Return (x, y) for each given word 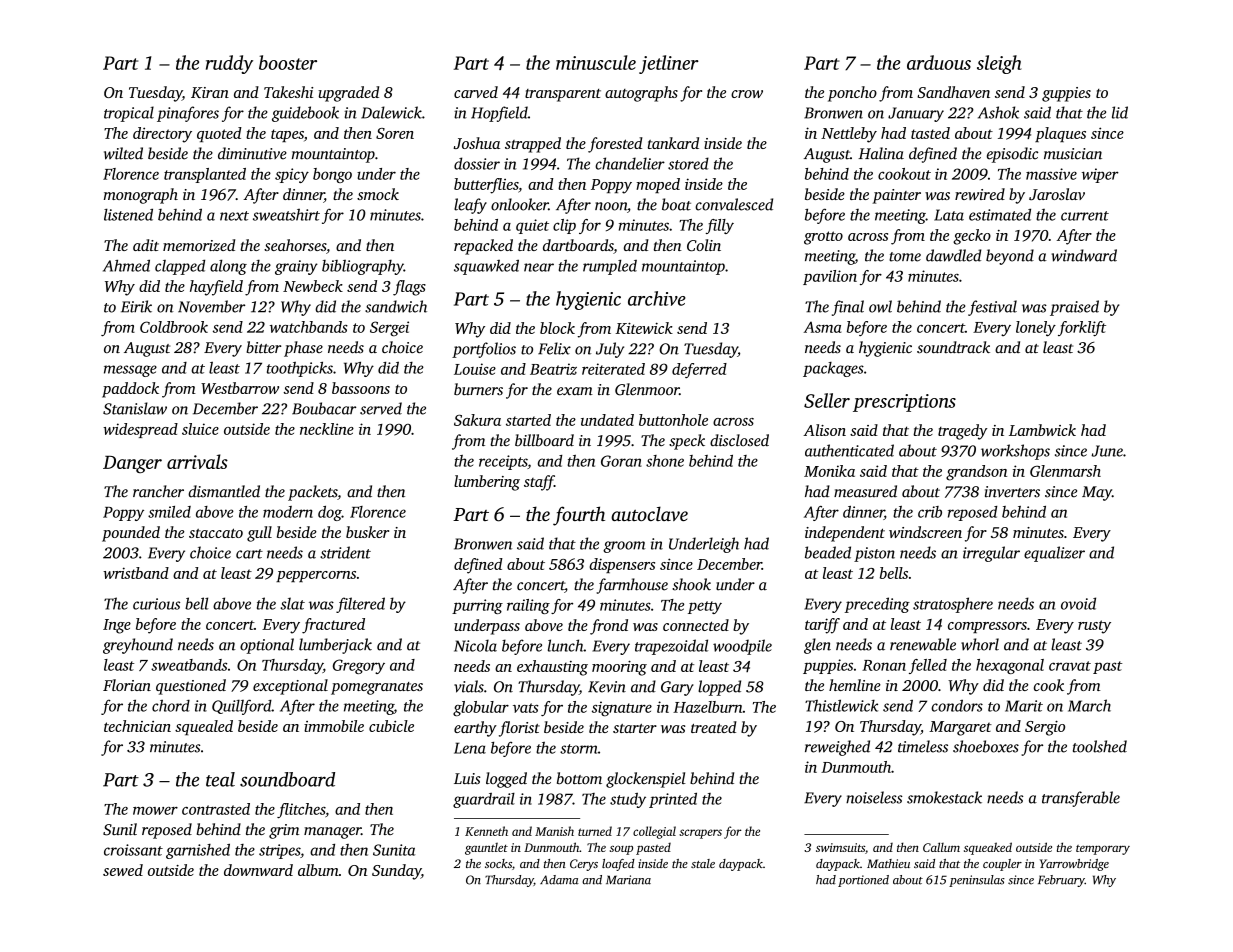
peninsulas (977, 881)
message (130, 371)
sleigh (999, 64)
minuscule (596, 62)
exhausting (552, 668)
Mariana (628, 880)
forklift (1082, 328)
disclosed (739, 440)
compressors (987, 627)
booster (288, 62)
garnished (198, 851)
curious (156, 604)
